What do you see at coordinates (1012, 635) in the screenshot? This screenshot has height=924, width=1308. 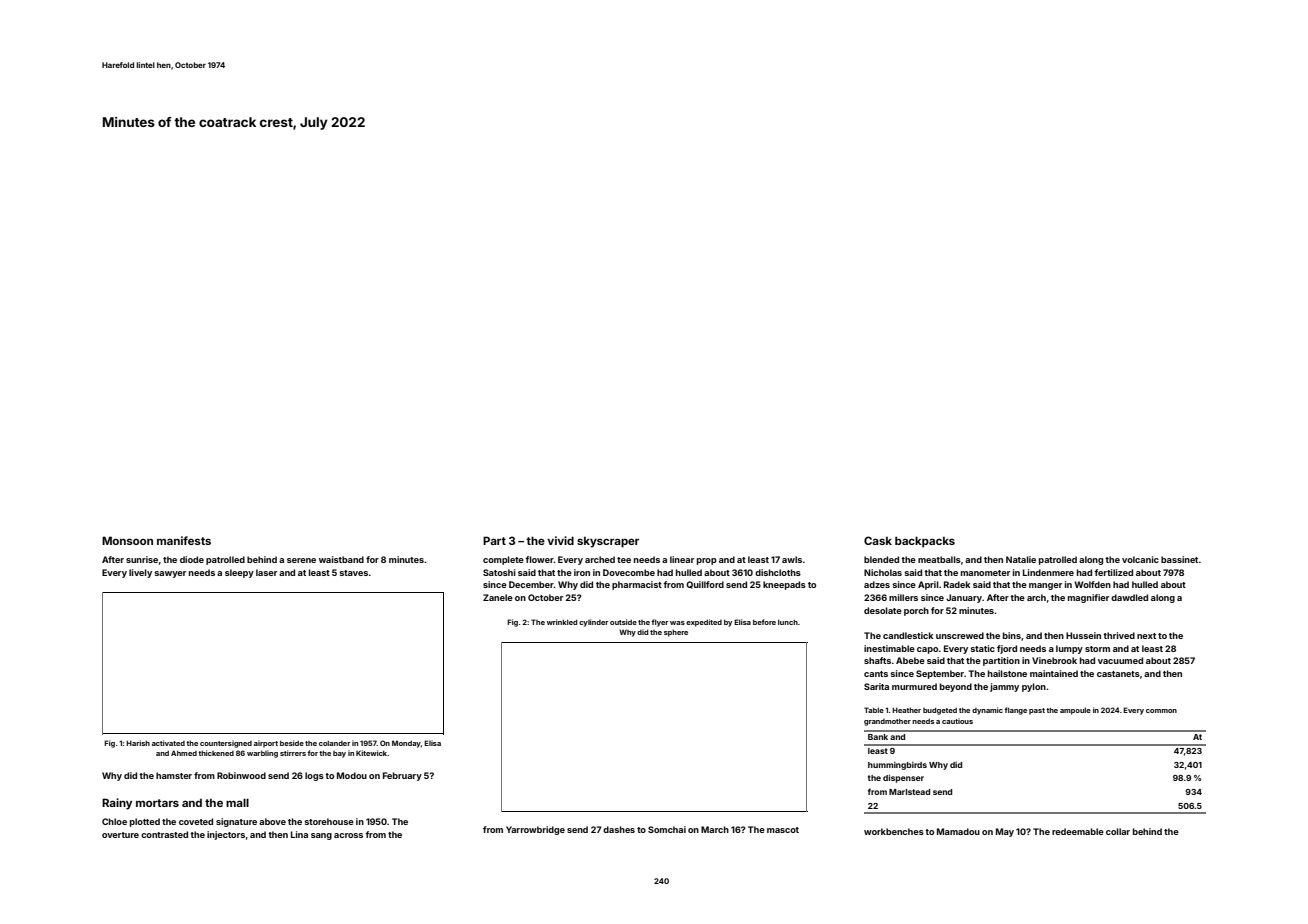 I see `bins` at bounding box center [1012, 635].
